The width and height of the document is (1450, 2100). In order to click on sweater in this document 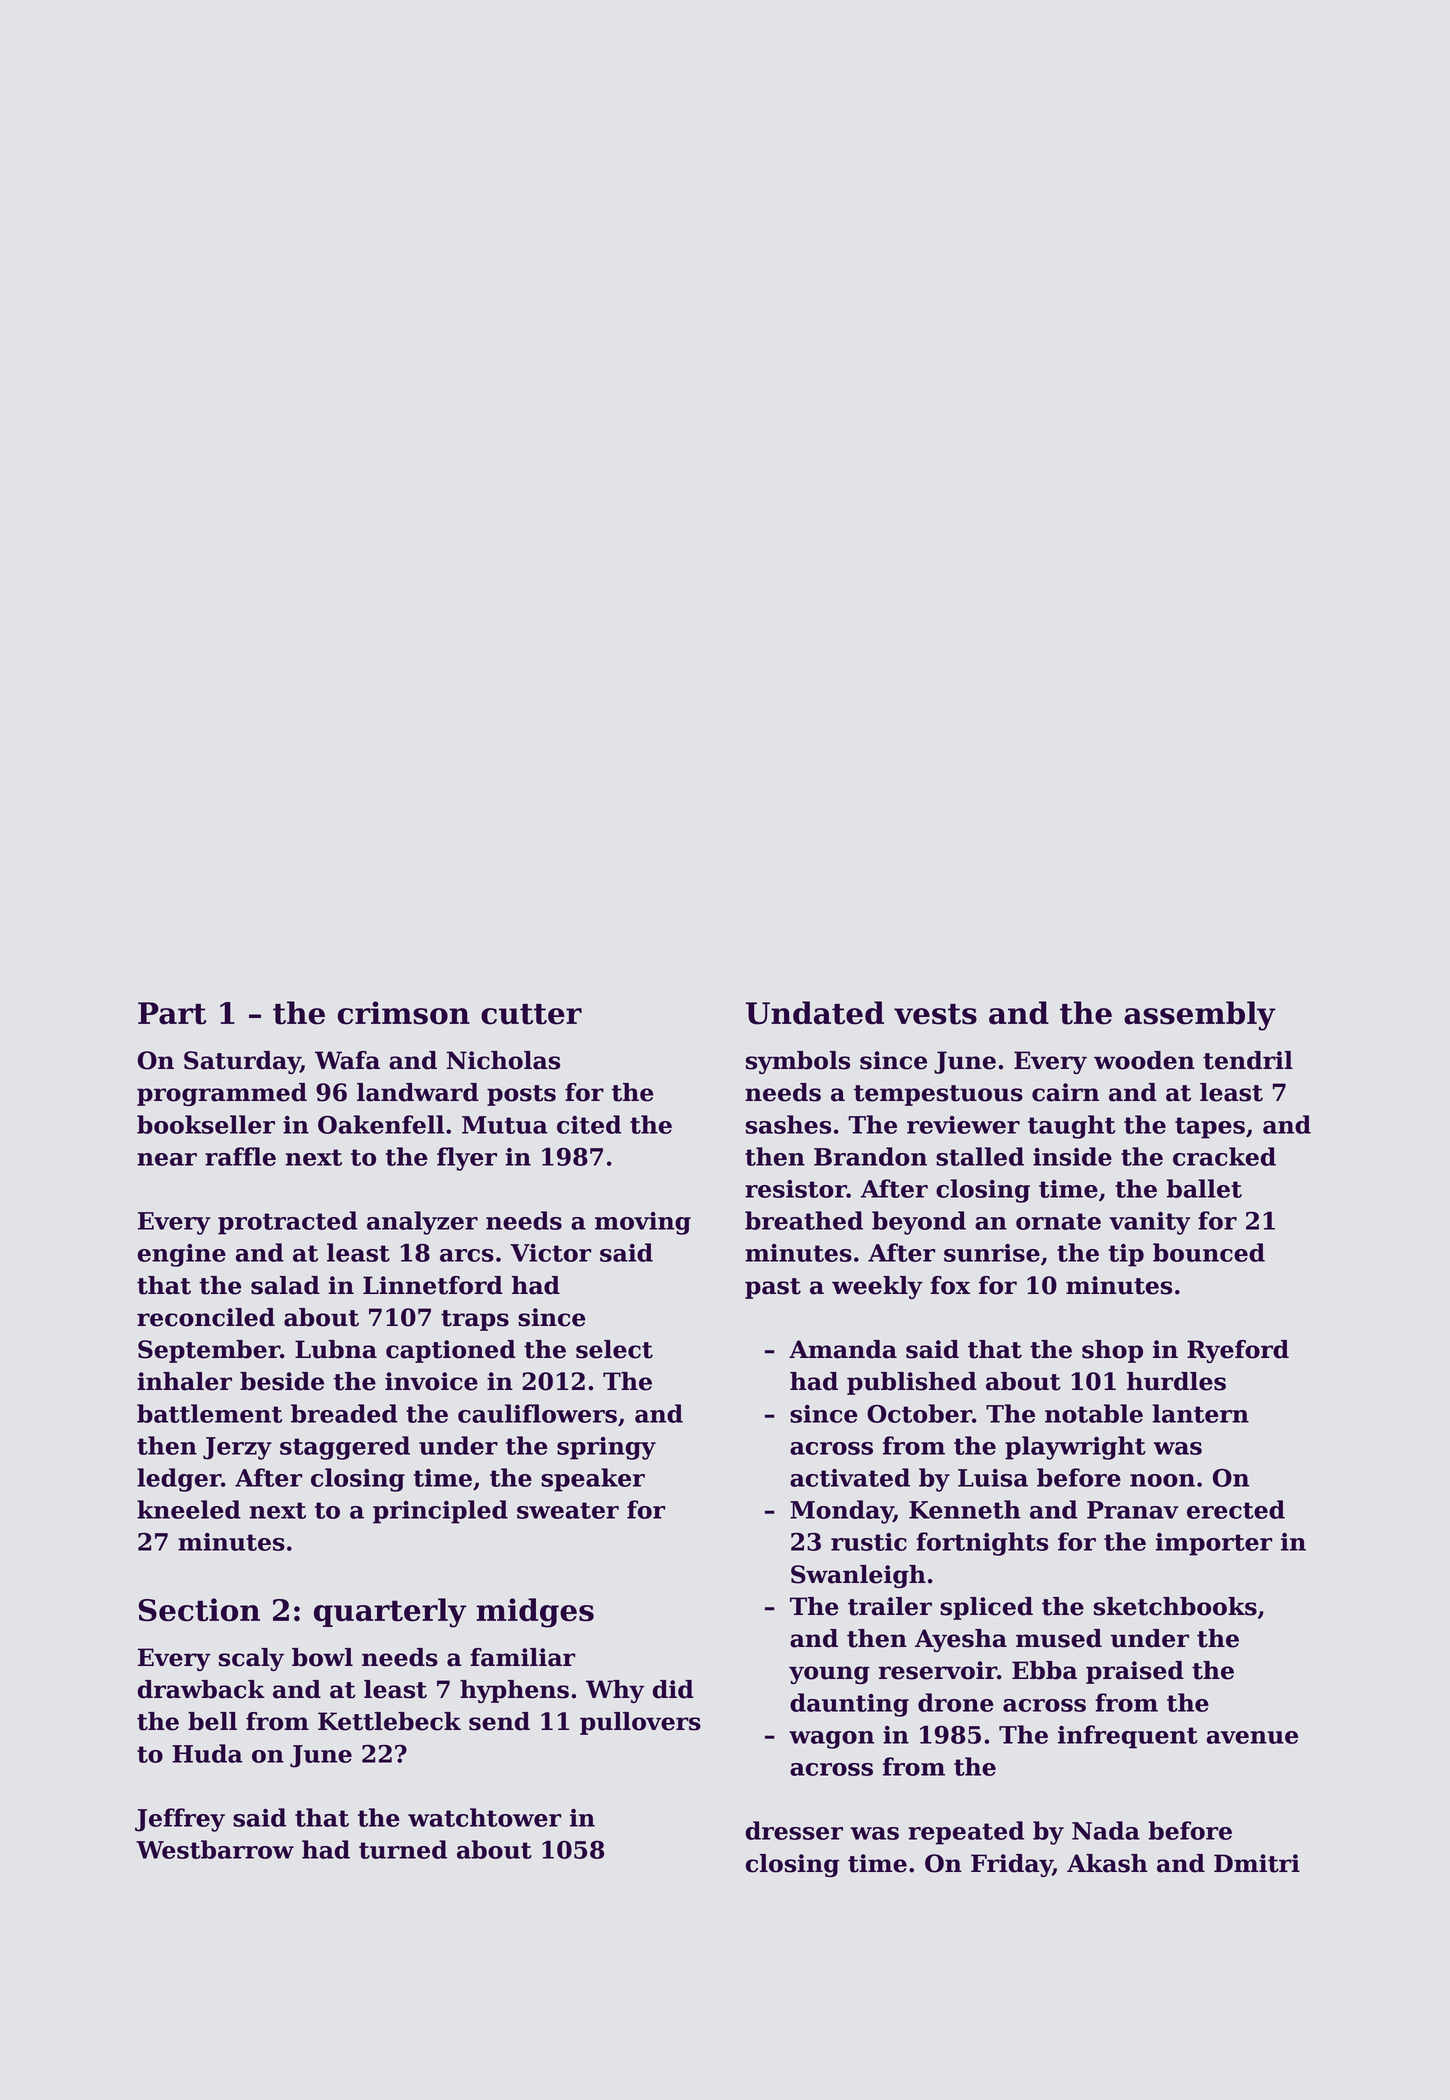, I will do `click(568, 1510)`.
